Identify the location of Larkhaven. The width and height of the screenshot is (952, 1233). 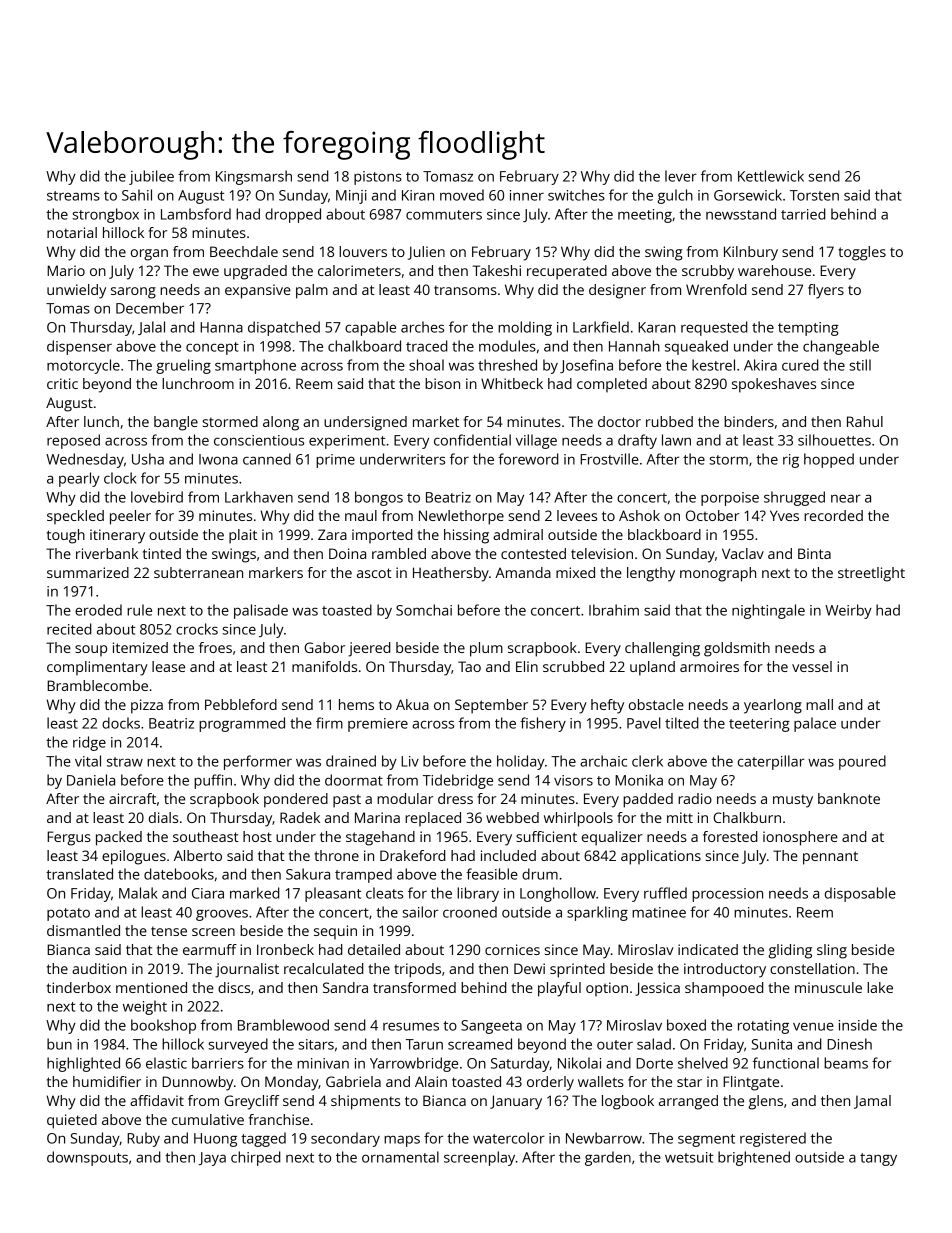
(259, 497).
